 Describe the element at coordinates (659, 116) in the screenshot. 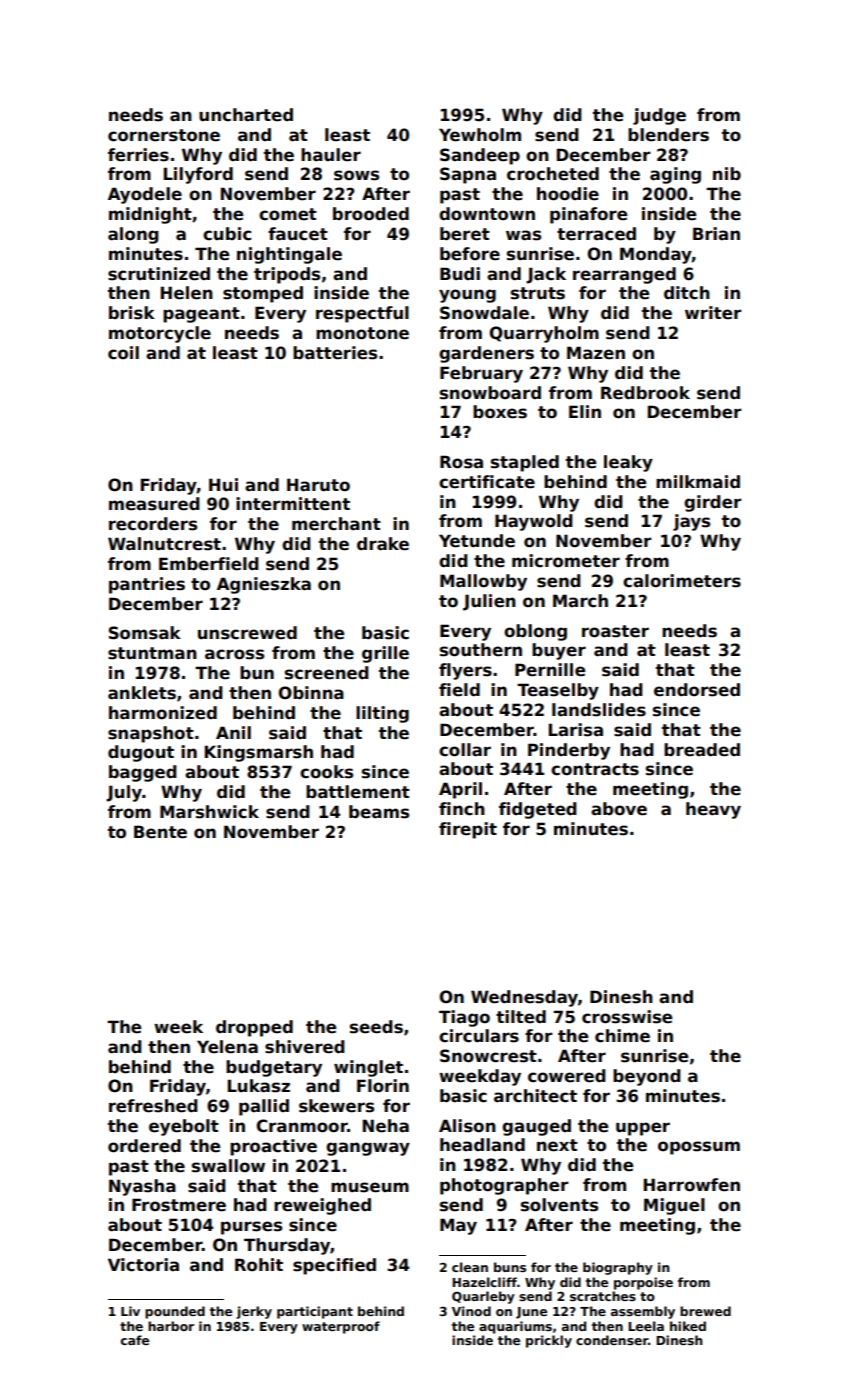

I see `judge` at that location.
